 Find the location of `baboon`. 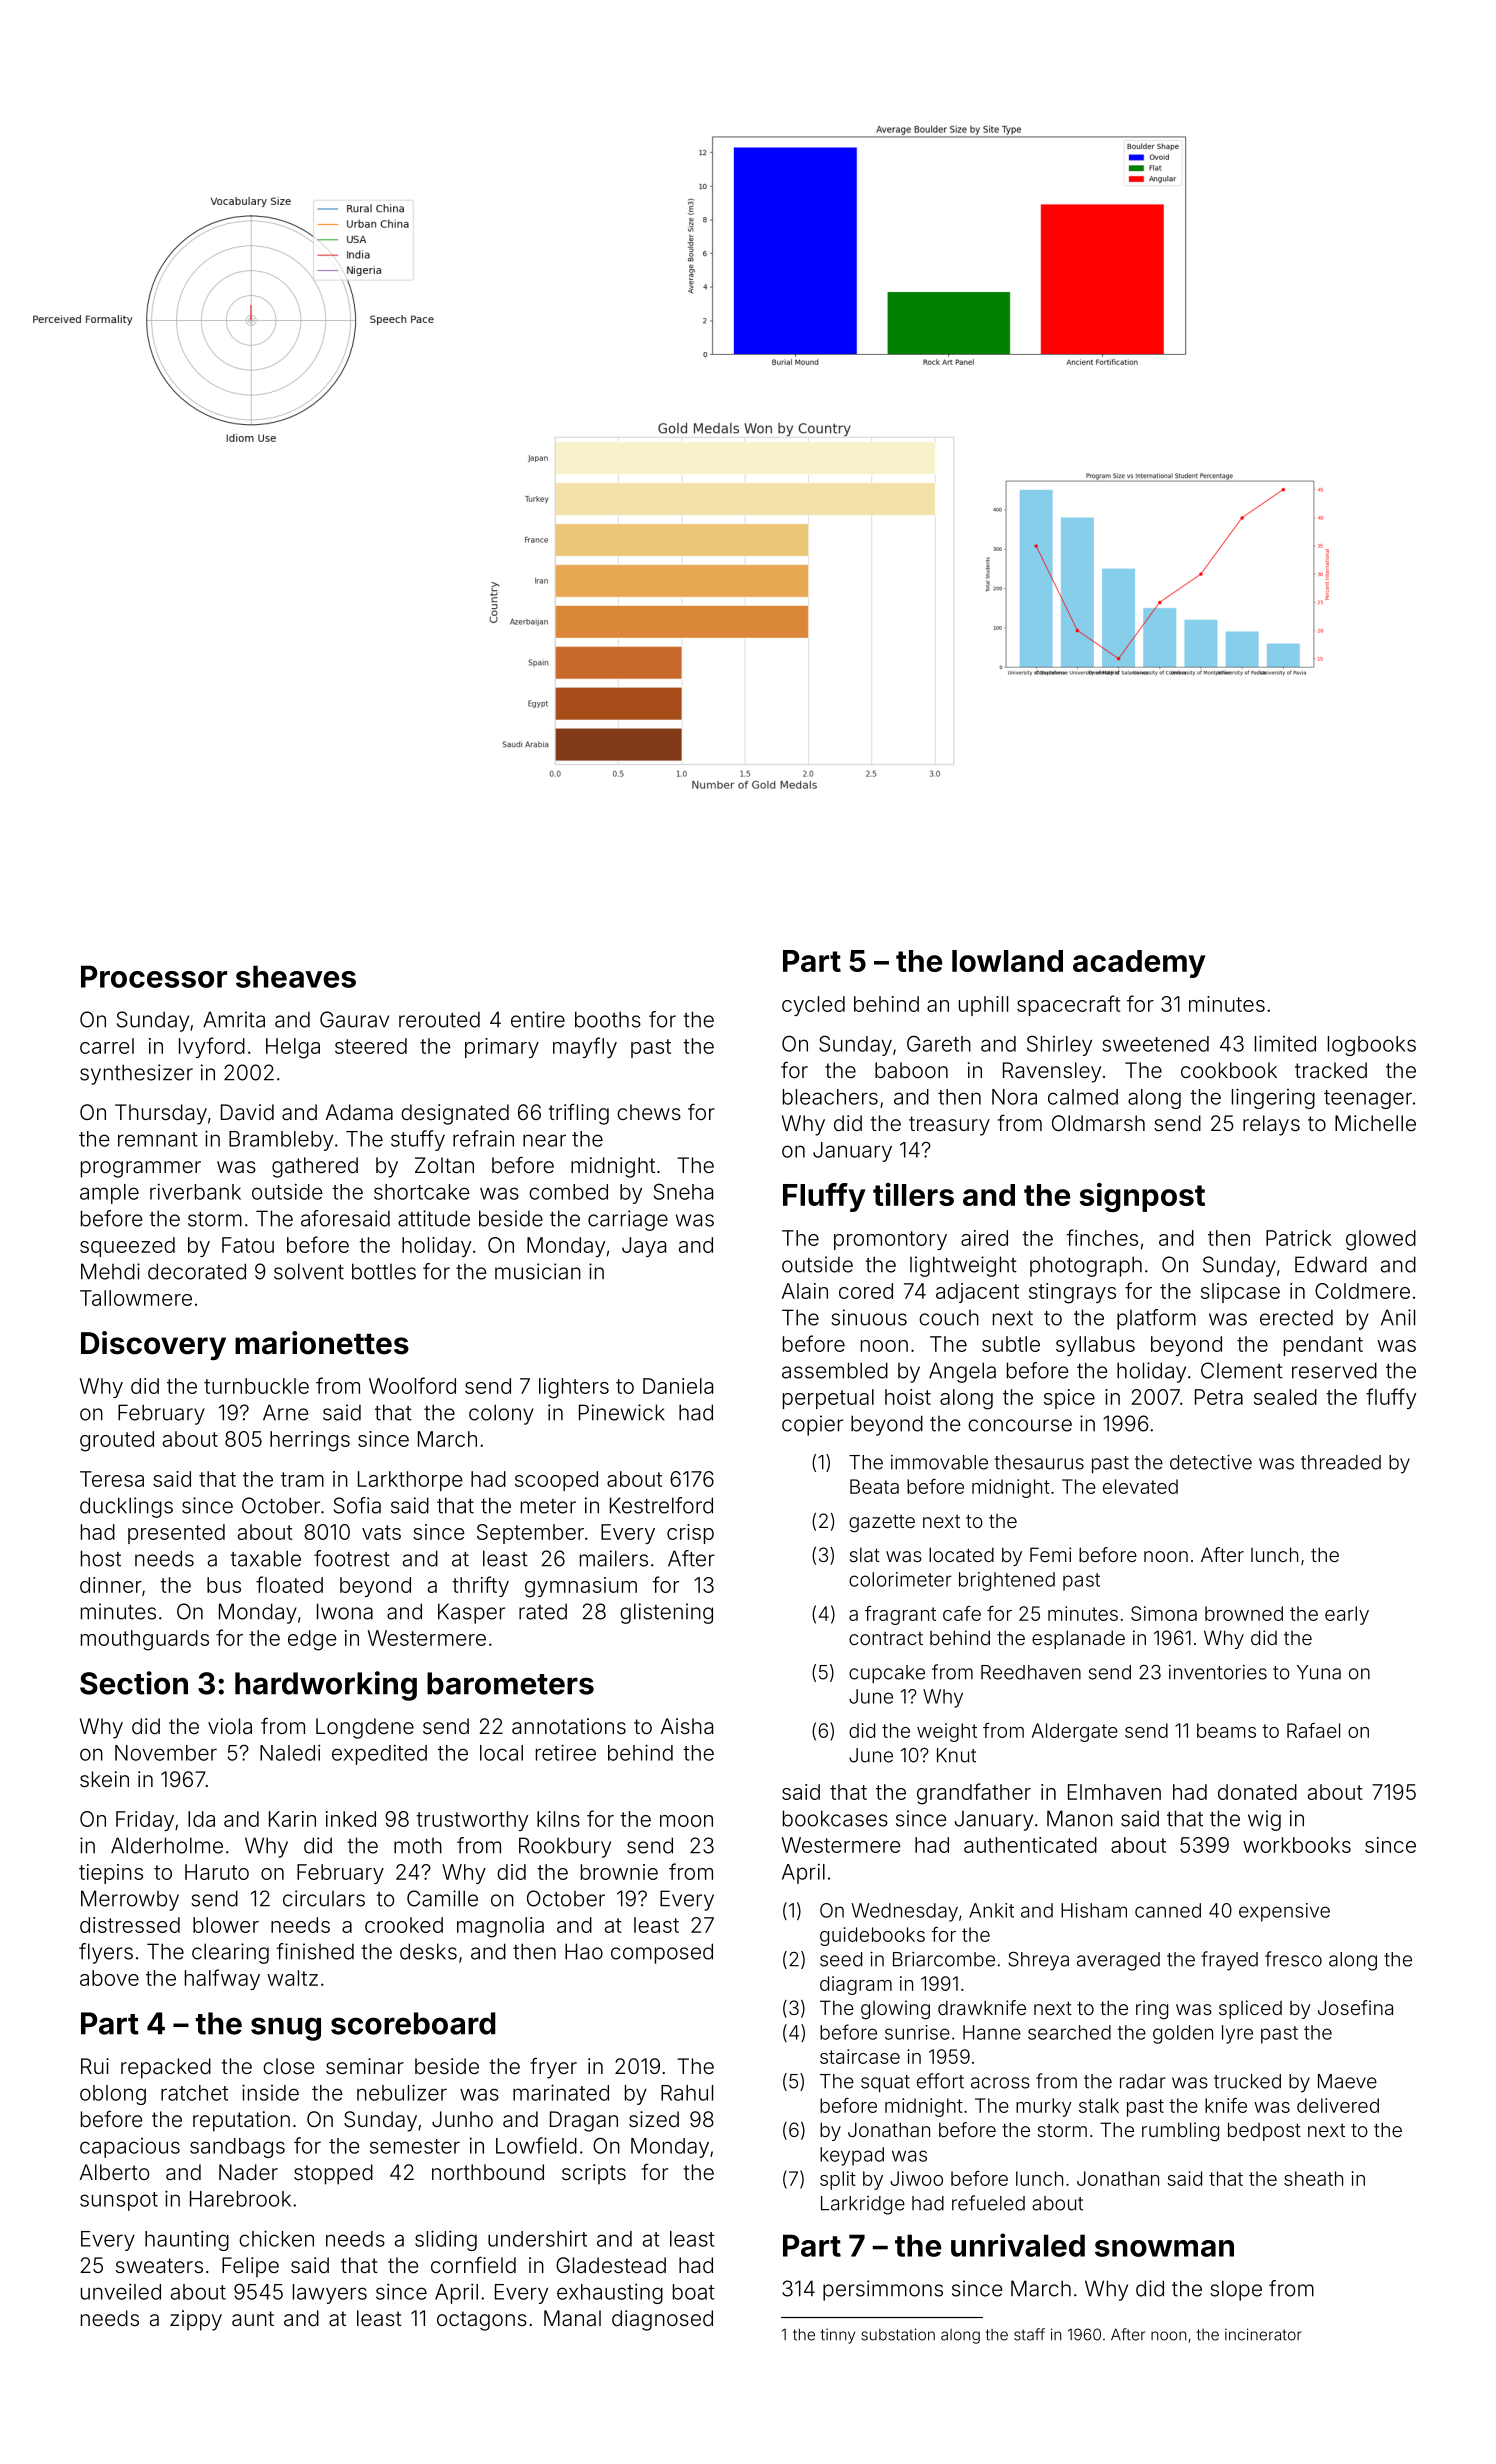

baboon is located at coordinates (911, 1070).
